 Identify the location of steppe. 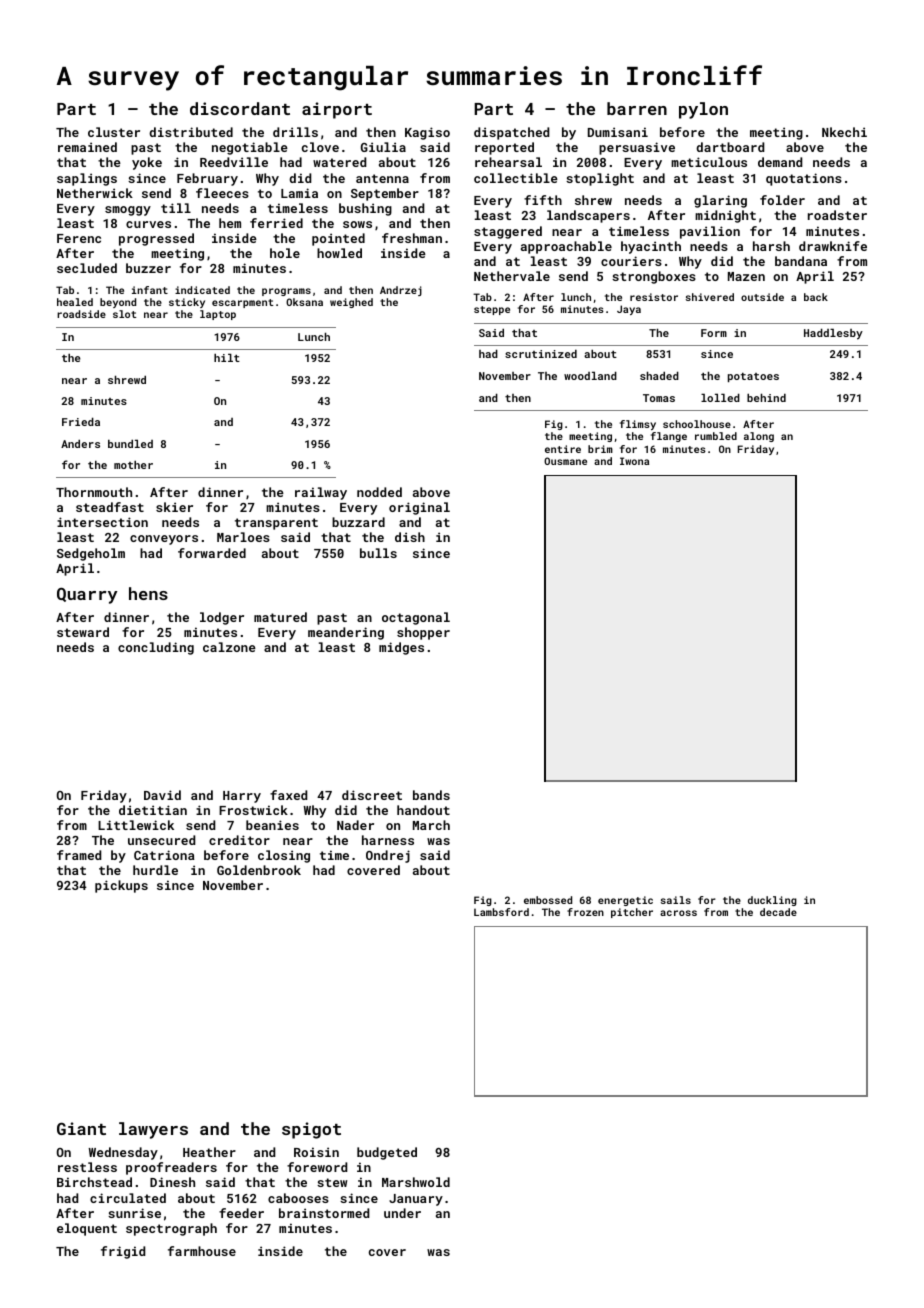
(492, 310).
